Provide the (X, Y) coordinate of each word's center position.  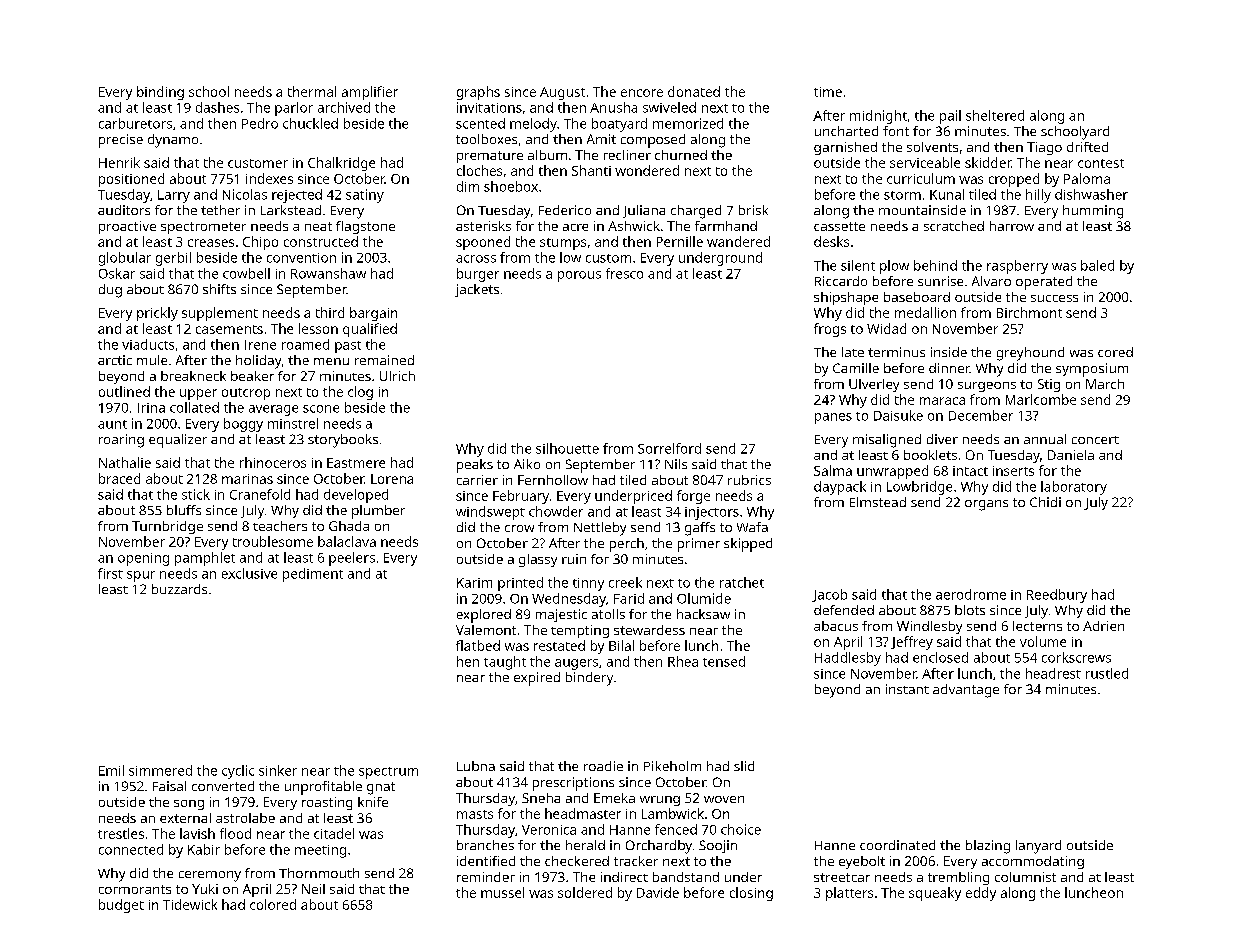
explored (484, 616)
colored (273, 904)
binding (160, 93)
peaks (475, 466)
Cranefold (260, 494)
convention (301, 258)
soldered (585, 892)
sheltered (995, 115)
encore (642, 93)
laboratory (1074, 488)
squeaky (935, 894)
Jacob (829, 595)
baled (1097, 265)
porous (579, 276)
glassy (538, 560)
